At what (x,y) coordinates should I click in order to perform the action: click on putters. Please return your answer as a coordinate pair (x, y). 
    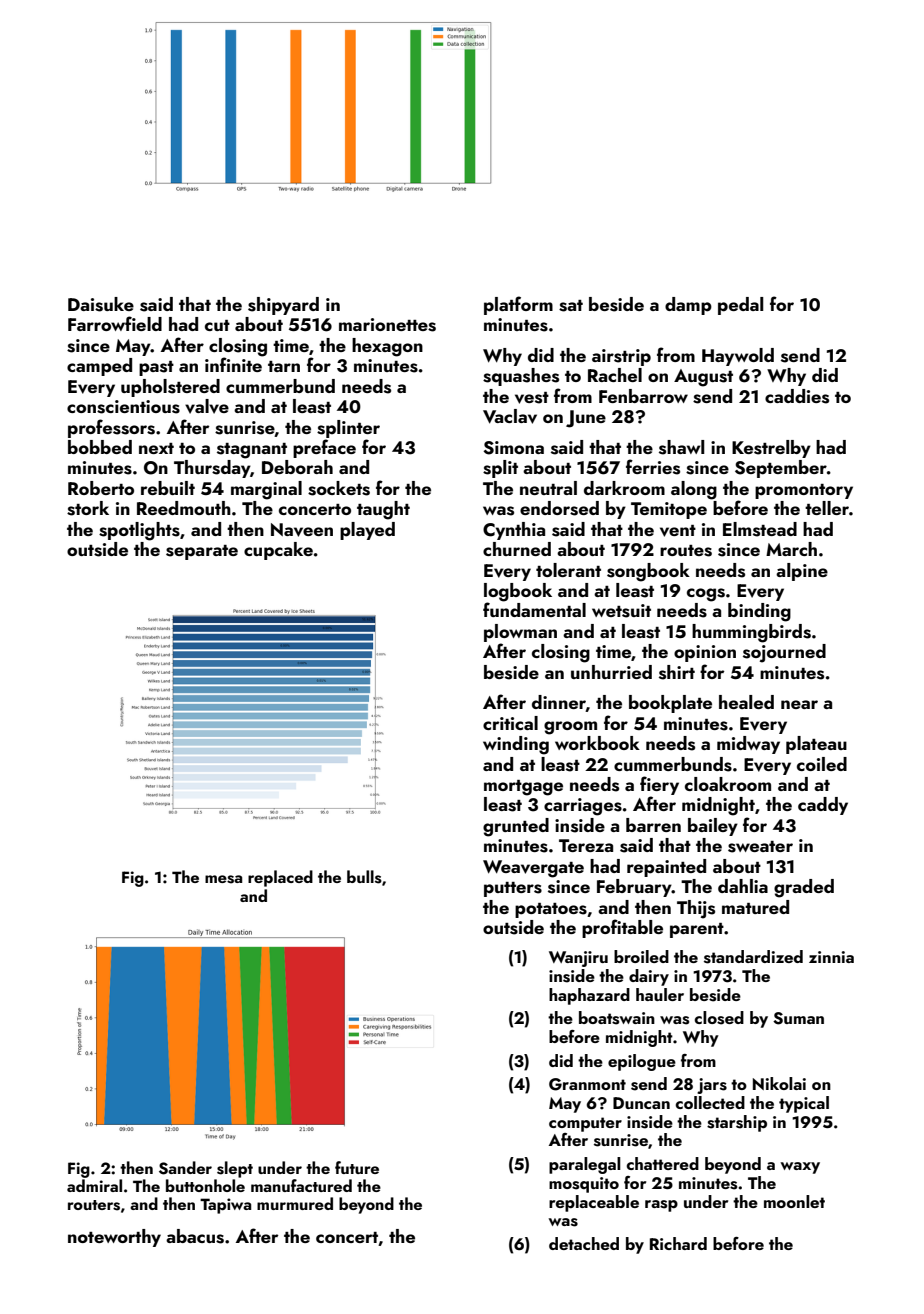
    Looking at the image, I should click on (513, 889).
